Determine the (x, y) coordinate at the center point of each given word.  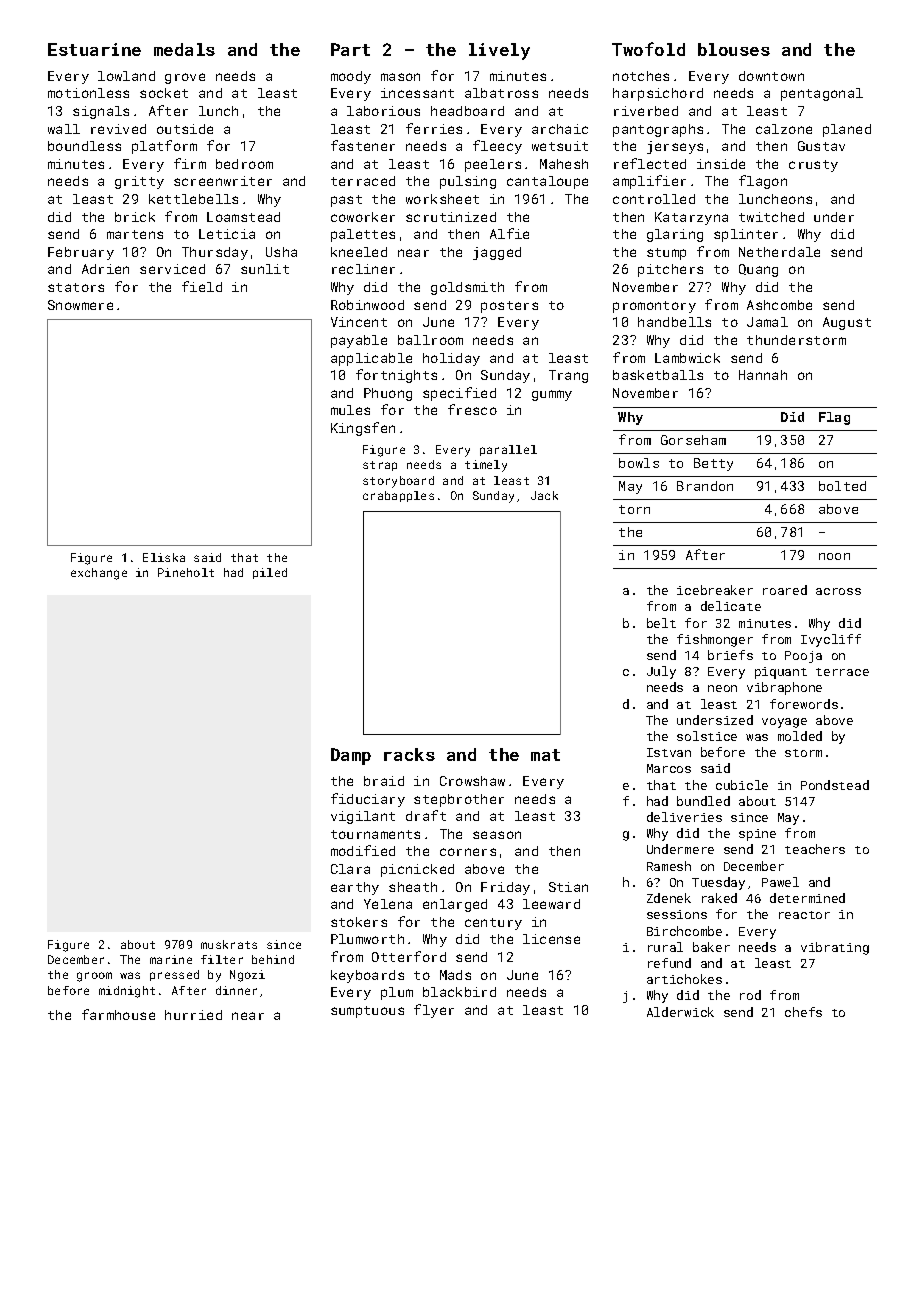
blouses (734, 49)
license (551, 939)
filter (222, 959)
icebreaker (715, 590)
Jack (544, 495)
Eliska (164, 557)
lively (499, 51)
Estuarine (94, 49)
